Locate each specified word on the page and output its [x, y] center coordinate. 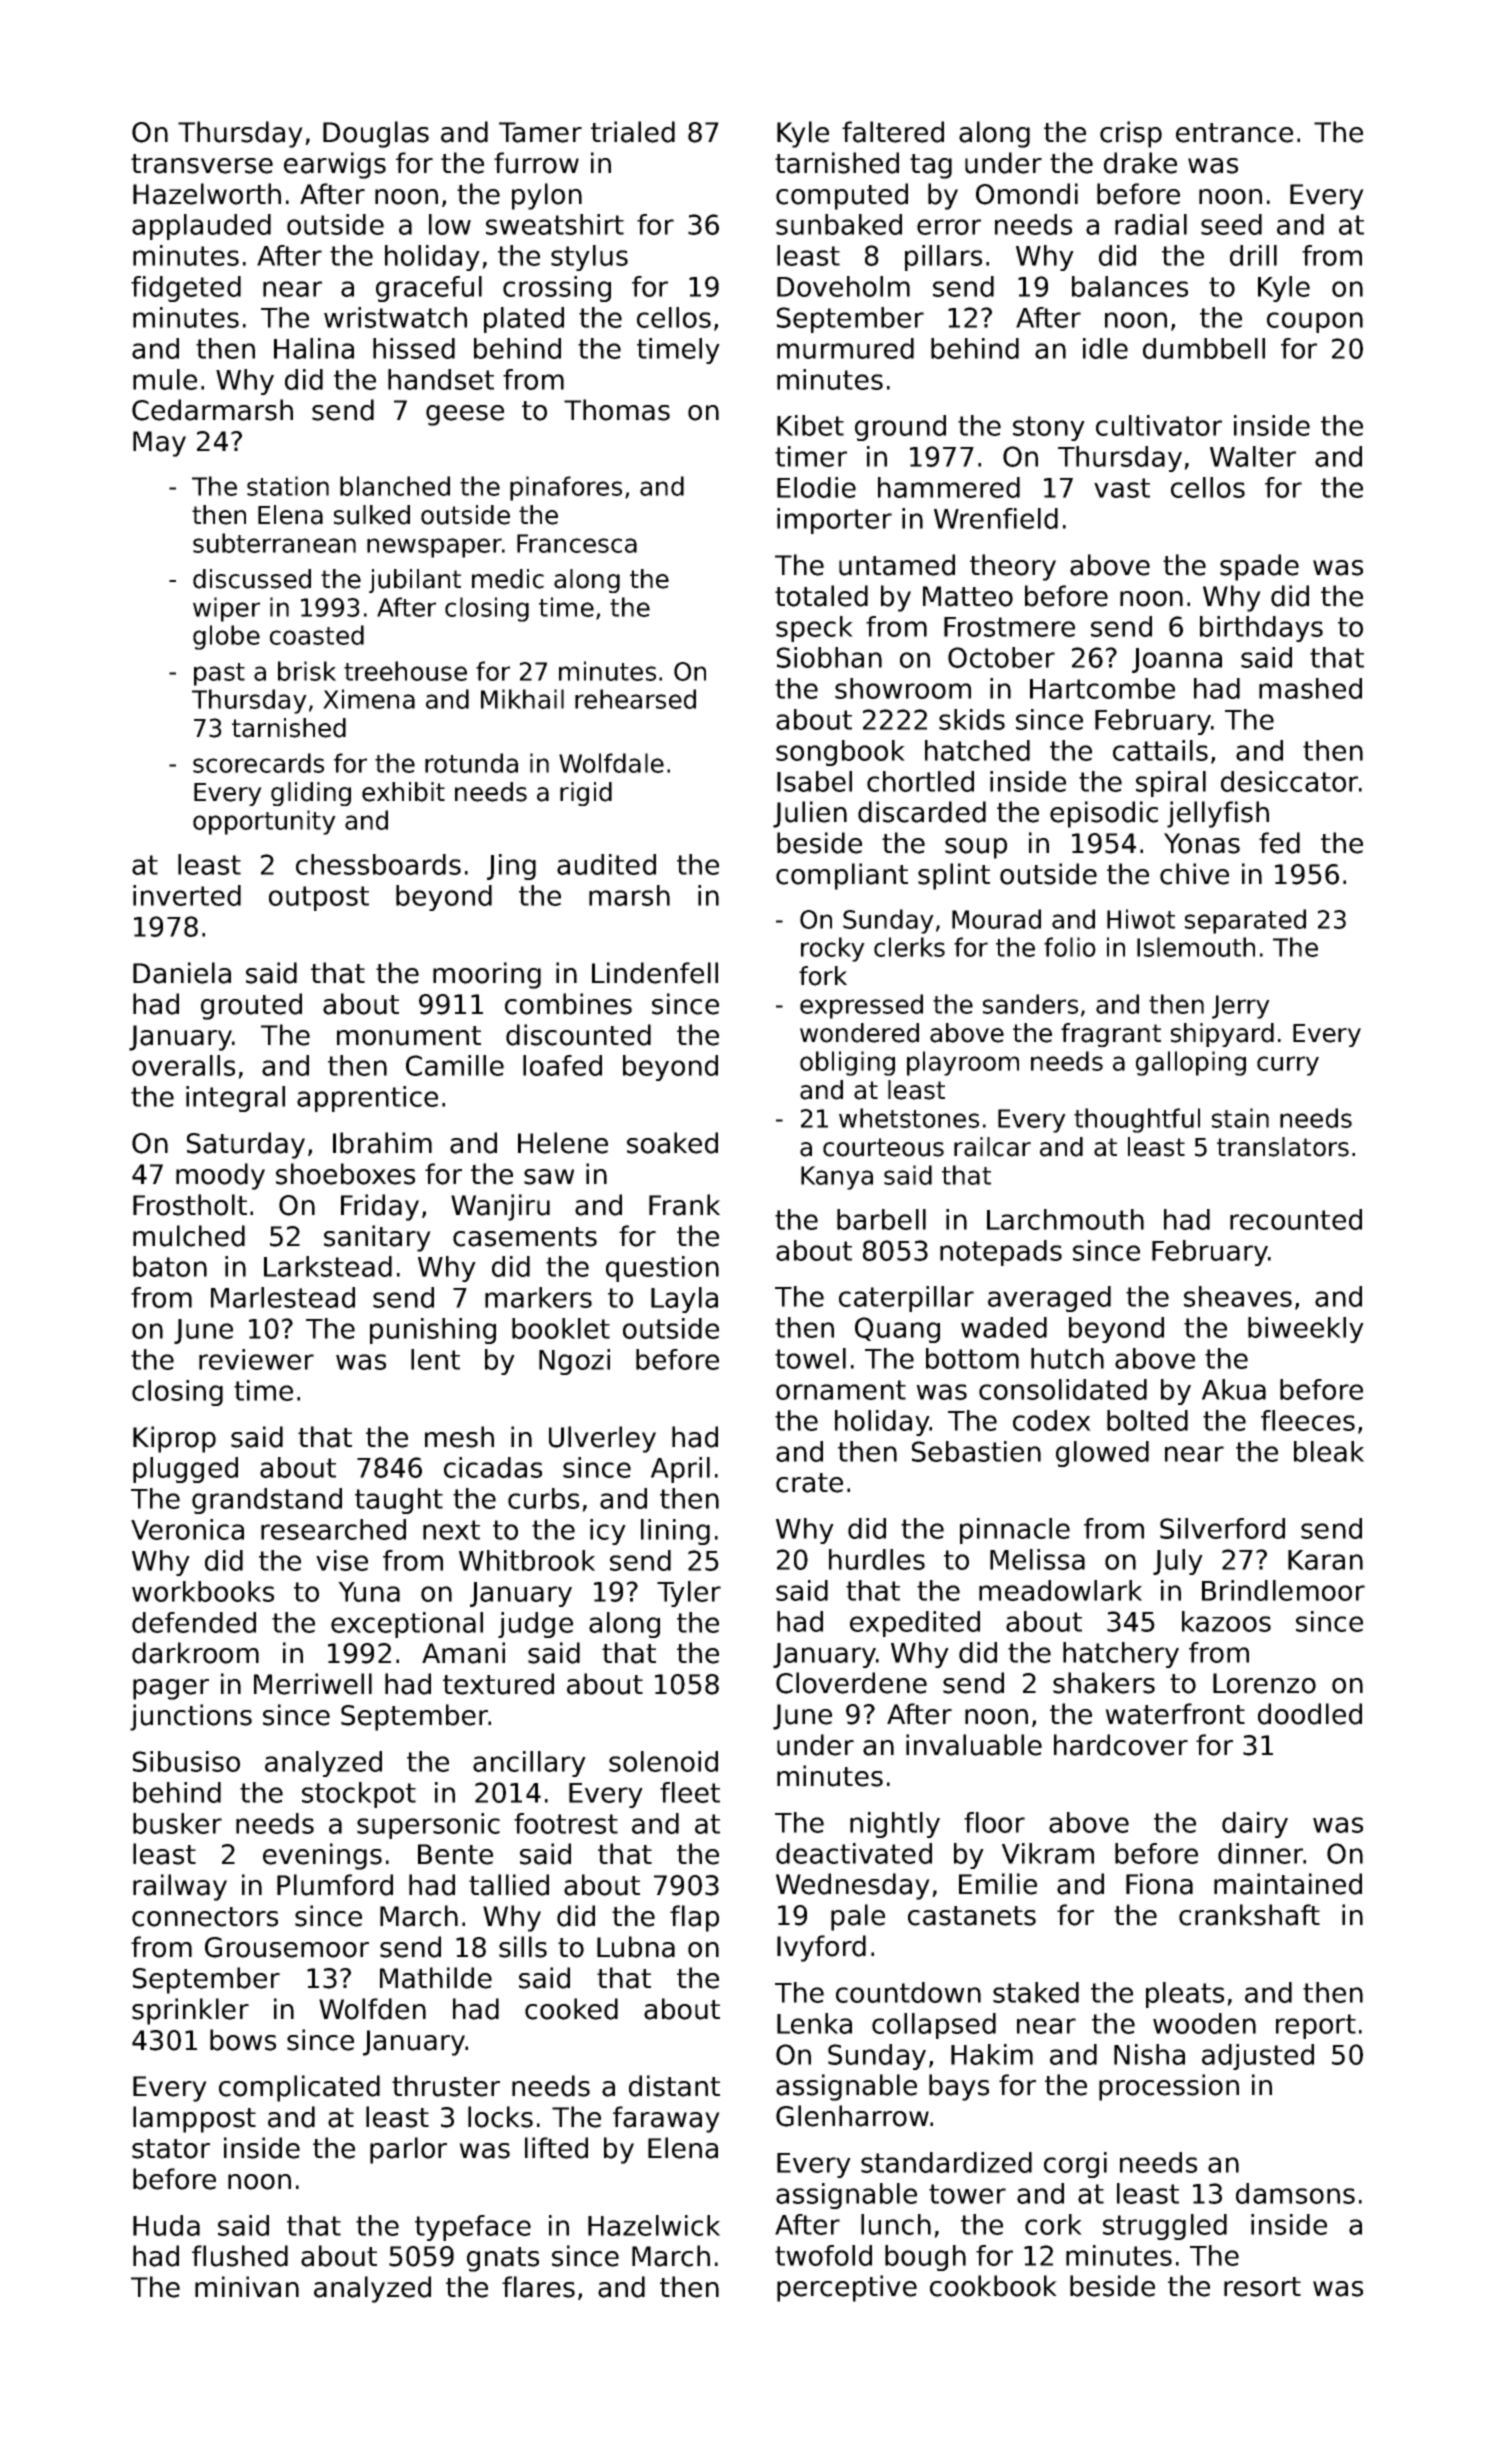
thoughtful [1137, 1120]
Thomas [617, 410]
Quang [897, 1330]
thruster [446, 2086]
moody [220, 1176]
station [288, 486]
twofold [823, 2255]
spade [1259, 567]
